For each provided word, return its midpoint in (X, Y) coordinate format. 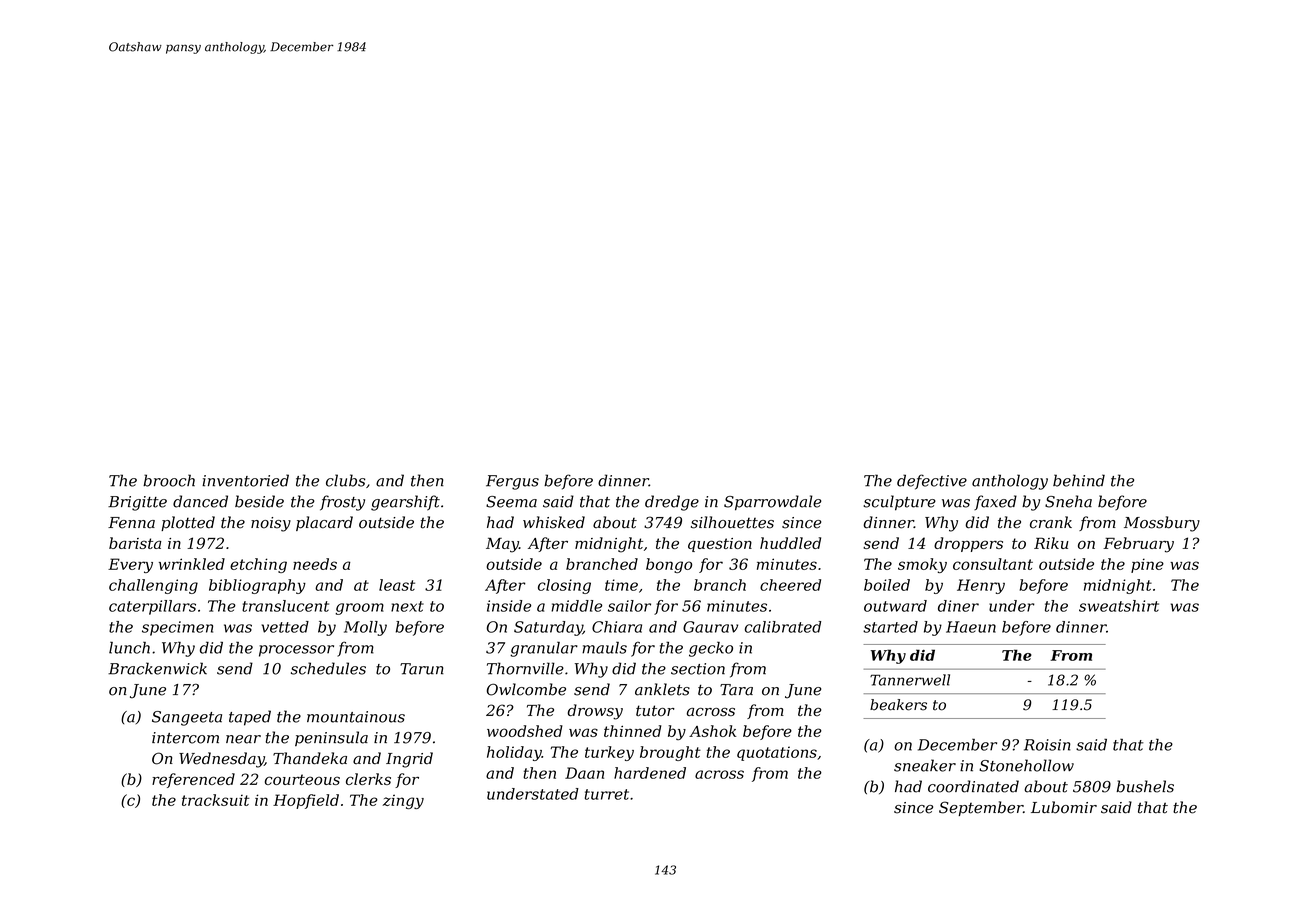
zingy (403, 801)
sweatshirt (1119, 606)
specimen (177, 628)
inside (509, 606)
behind (1079, 480)
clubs (345, 480)
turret (607, 794)
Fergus (512, 482)
